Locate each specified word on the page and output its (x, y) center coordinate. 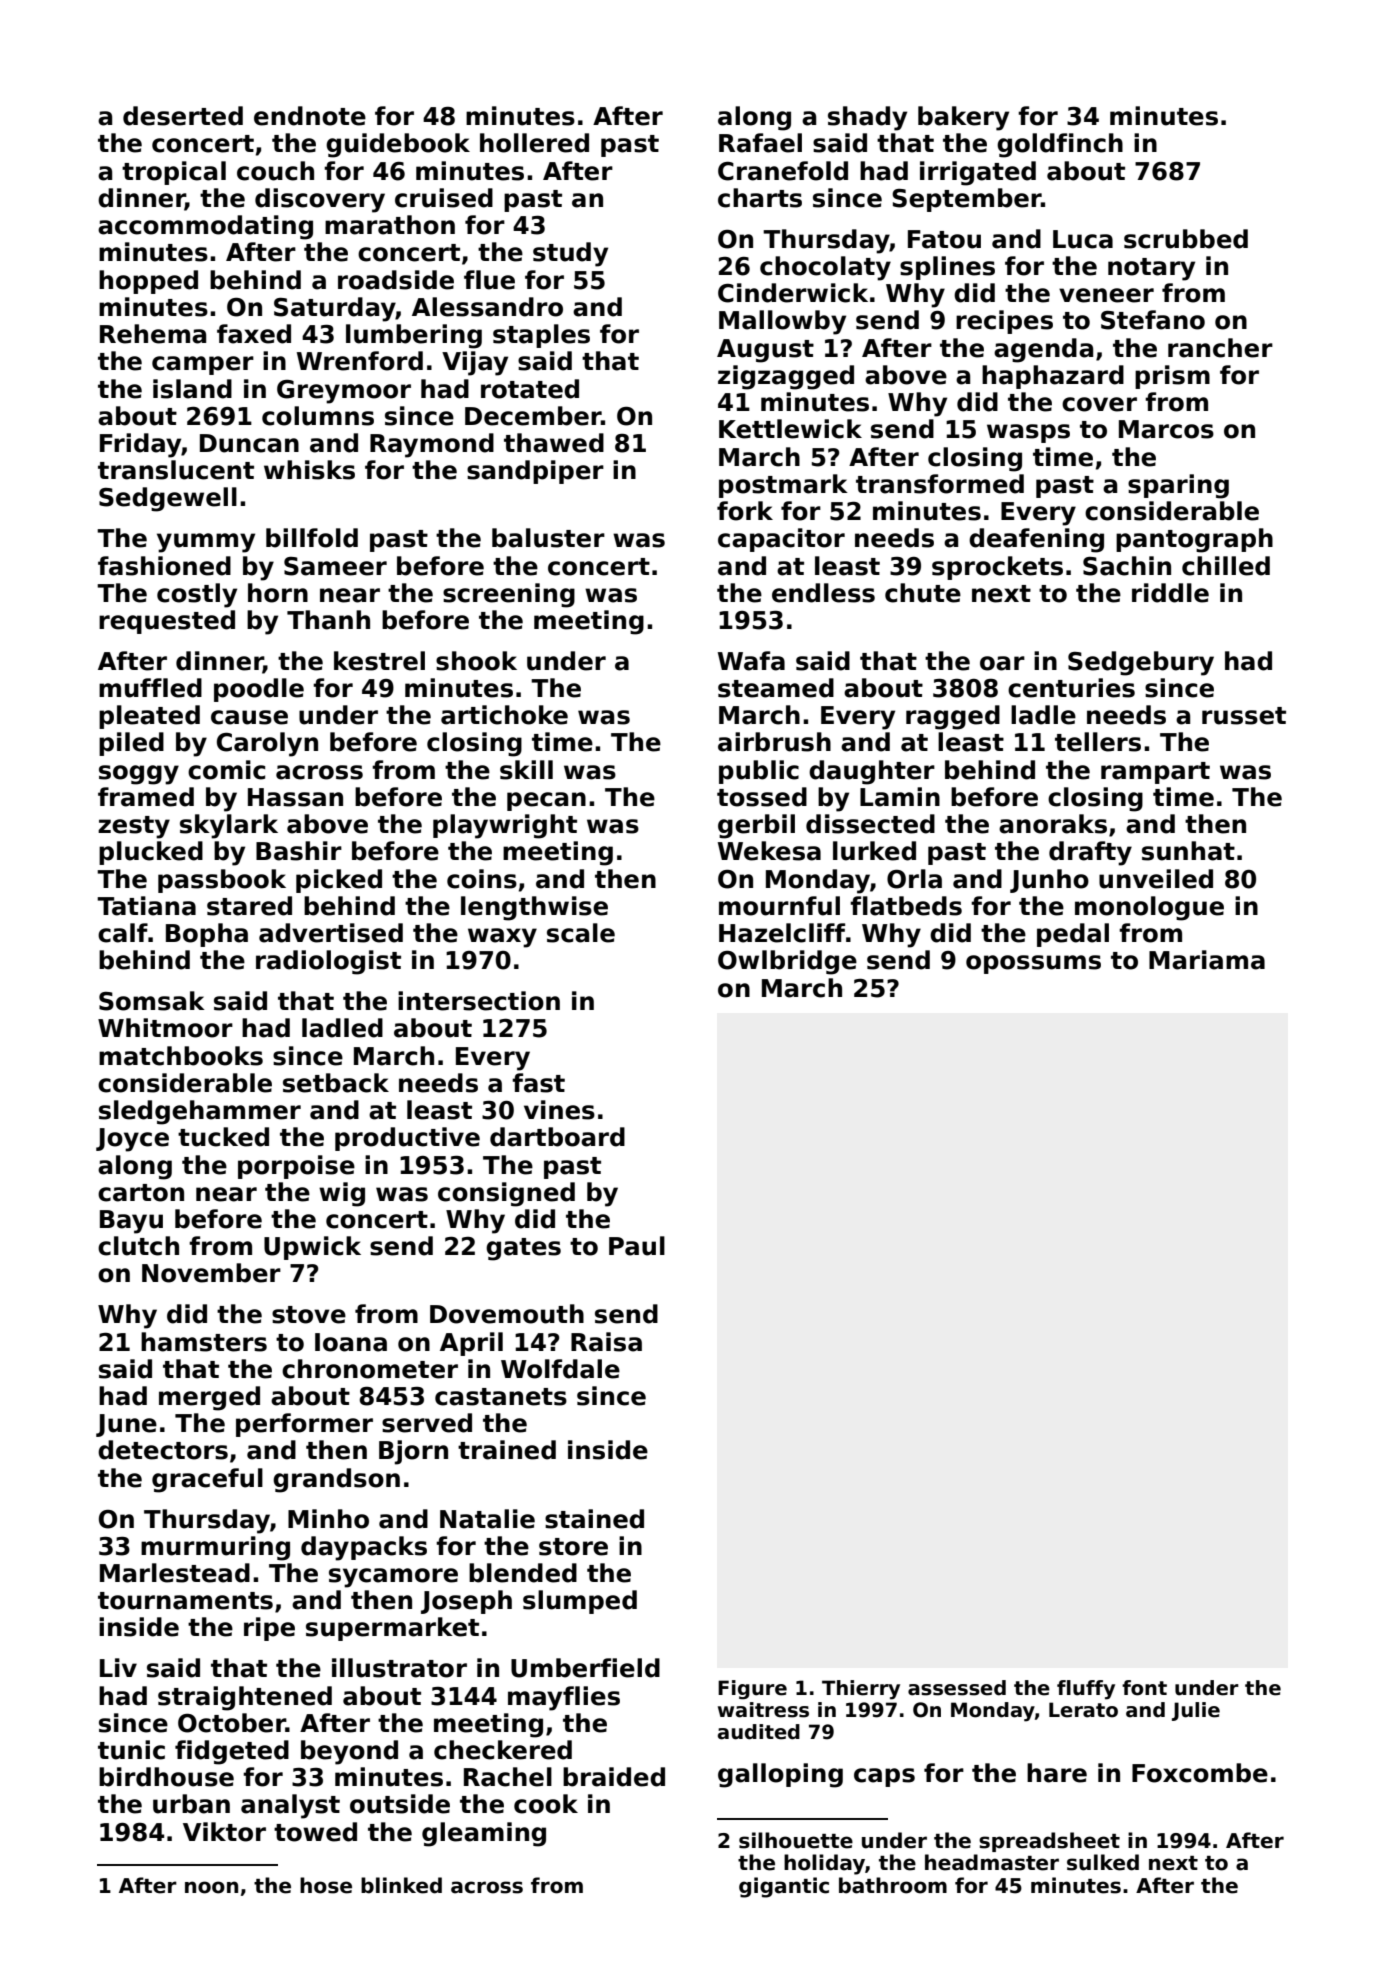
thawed (554, 443)
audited (759, 1732)
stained (594, 1519)
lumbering (414, 336)
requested (167, 622)
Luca (1083, 239)
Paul (637, 1246)
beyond (349, 1752)
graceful (207, 1480)
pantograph (1194, 540)
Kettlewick (790, 429)
